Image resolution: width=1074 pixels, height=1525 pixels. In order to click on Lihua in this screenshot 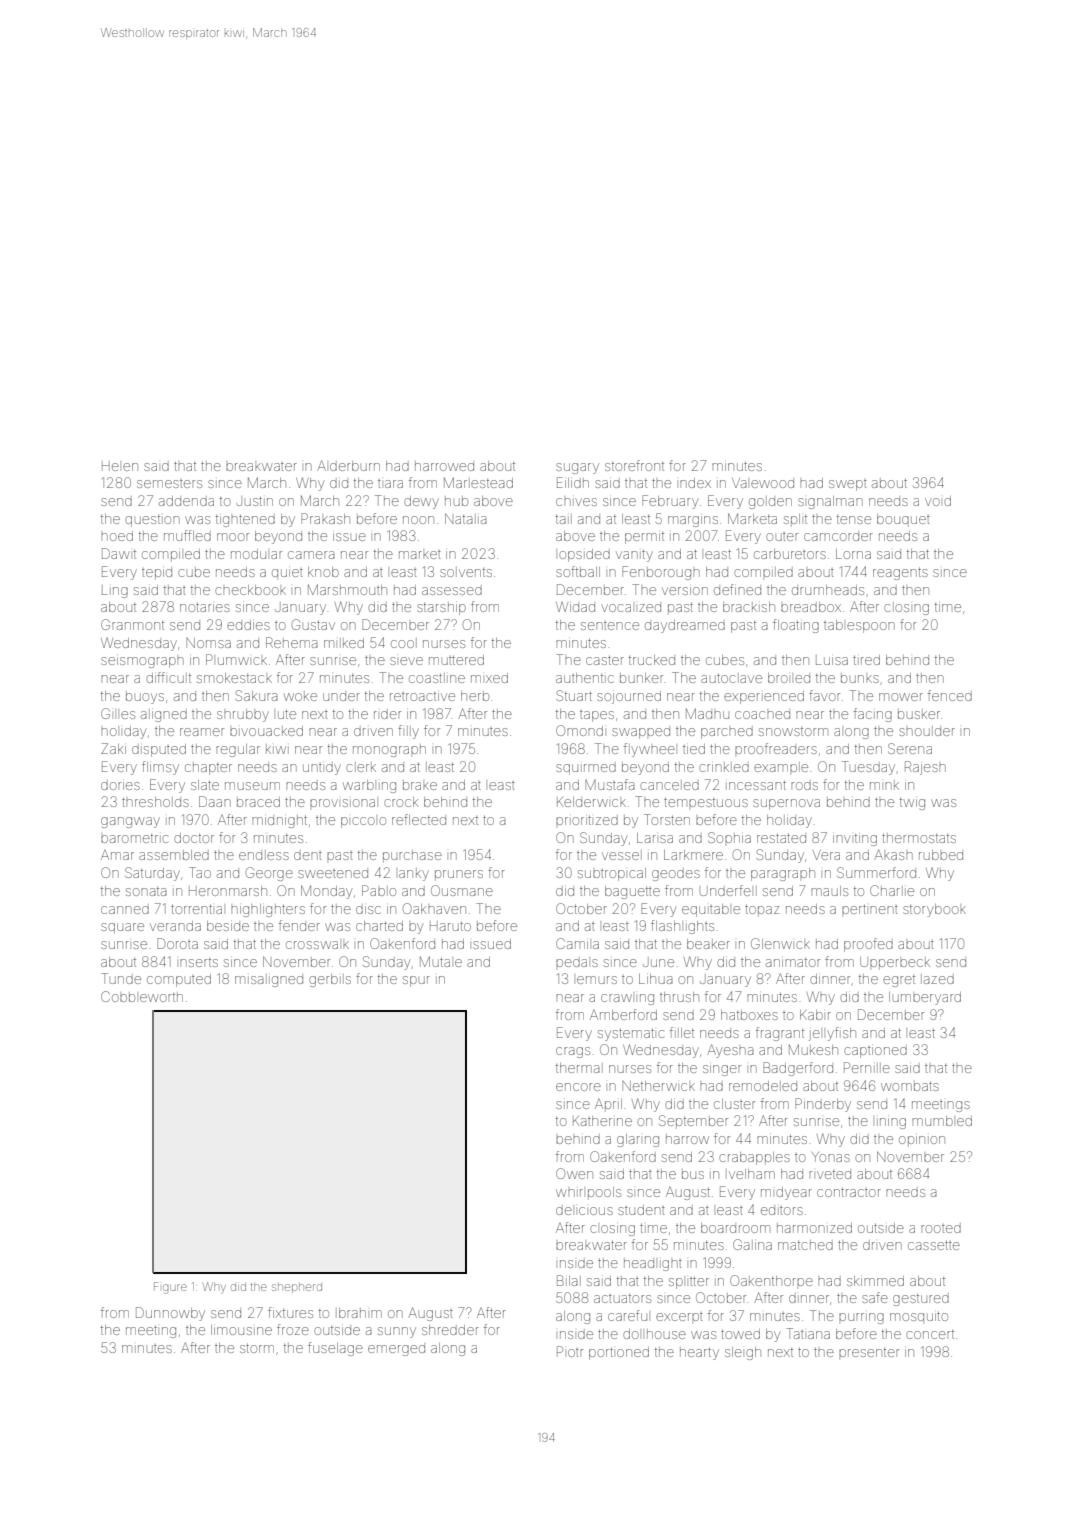, I will do `click(656, 979)`.
